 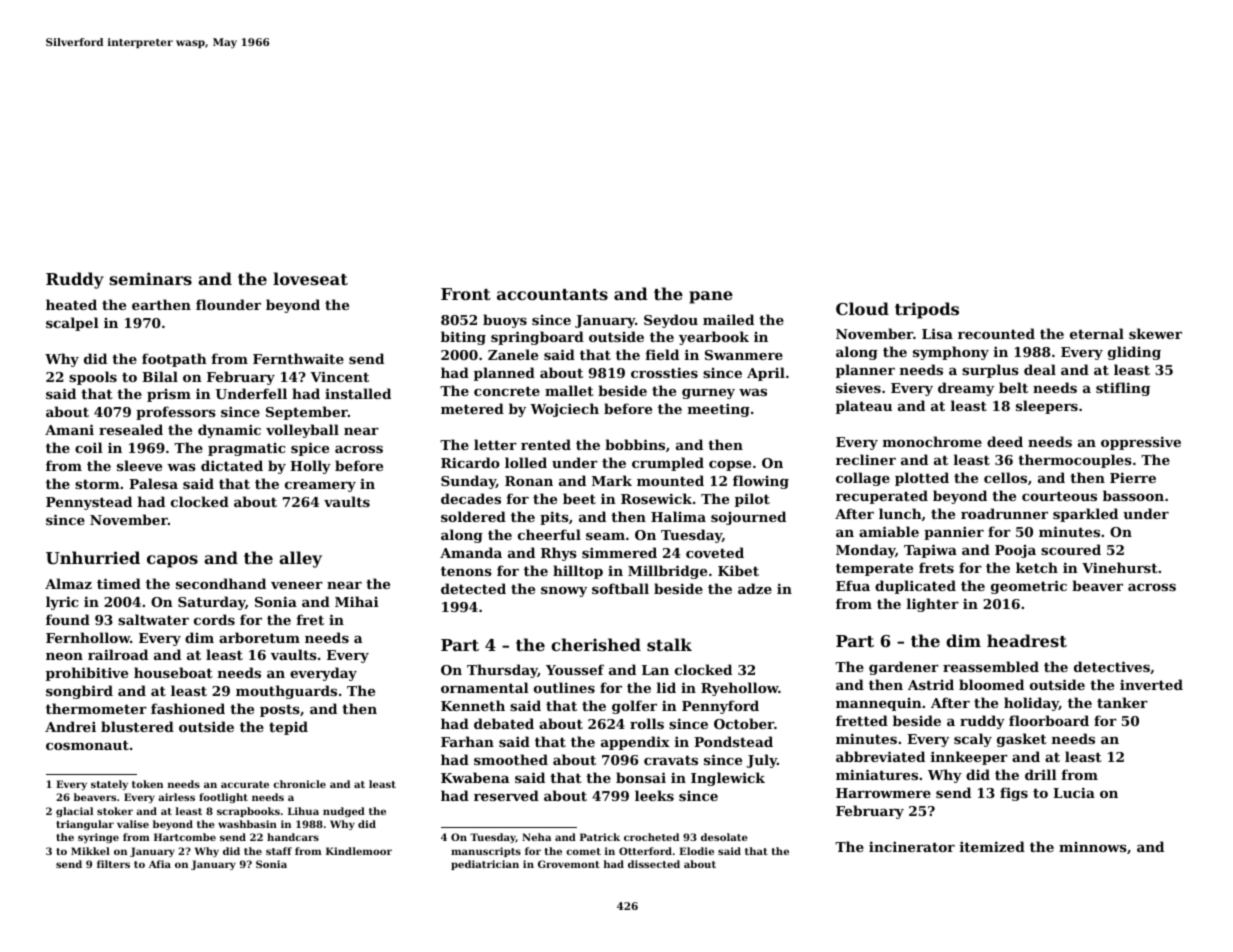 I want to click on staff, so click(x=279, y=851).
